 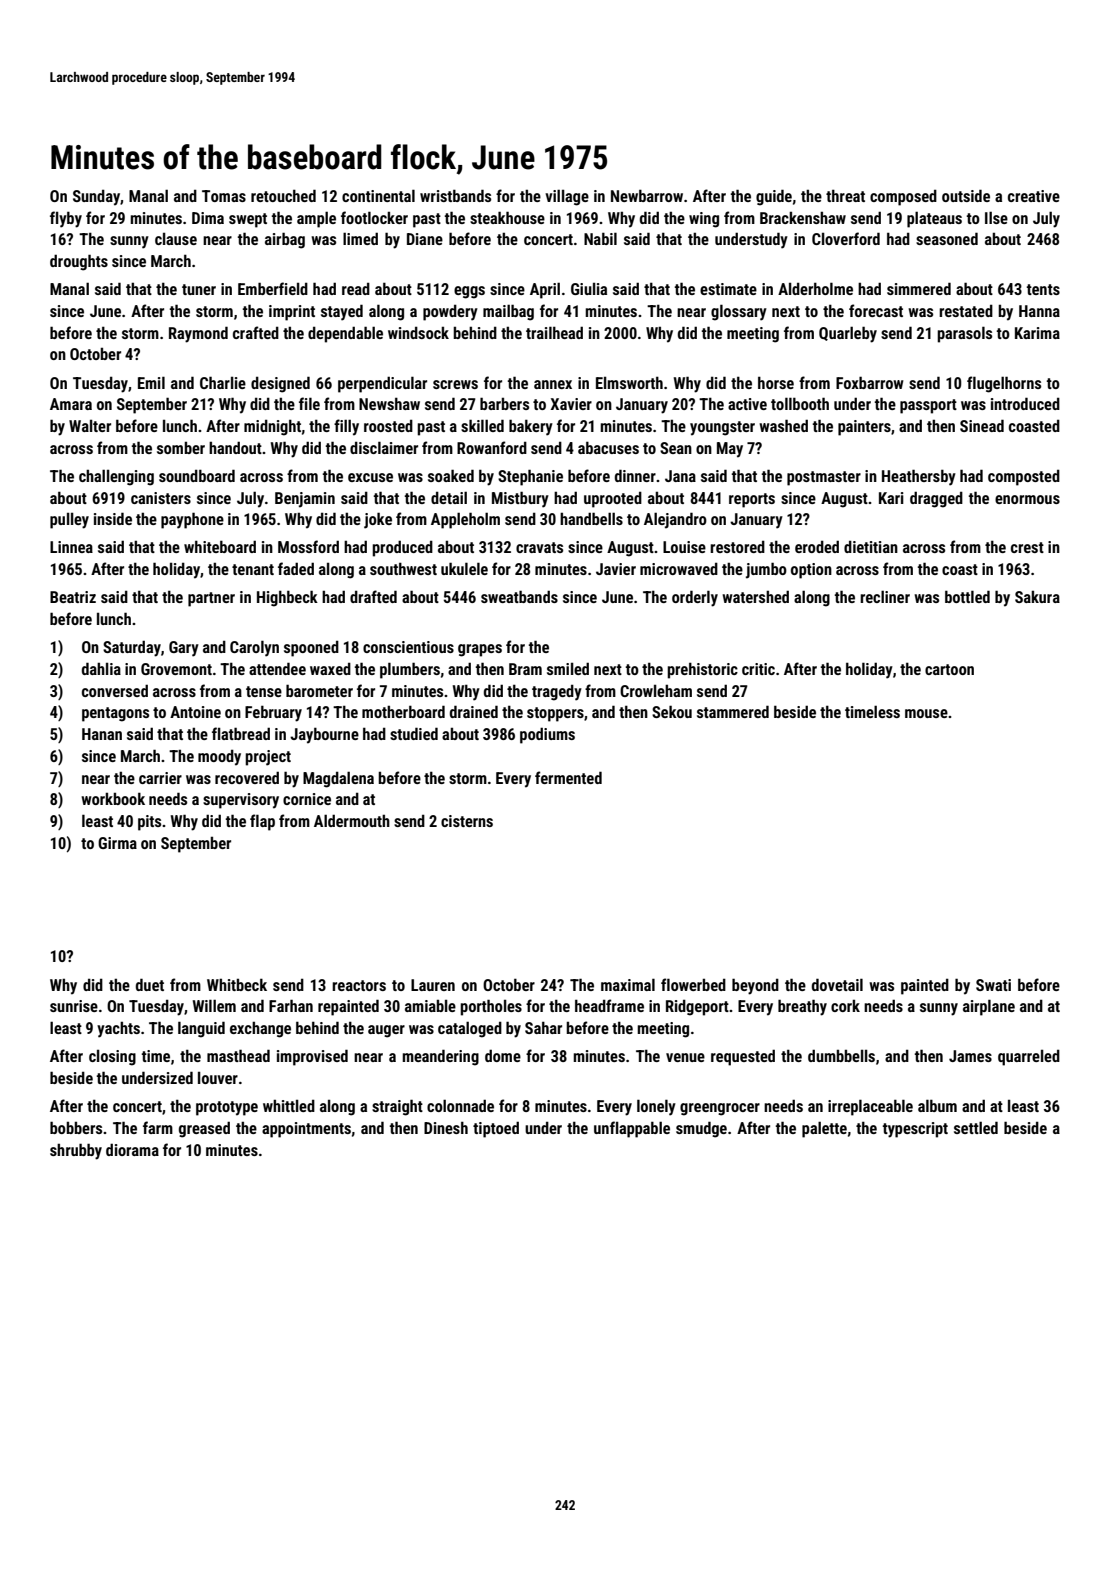 I want to click on painters, so click(x=864, y=428).
